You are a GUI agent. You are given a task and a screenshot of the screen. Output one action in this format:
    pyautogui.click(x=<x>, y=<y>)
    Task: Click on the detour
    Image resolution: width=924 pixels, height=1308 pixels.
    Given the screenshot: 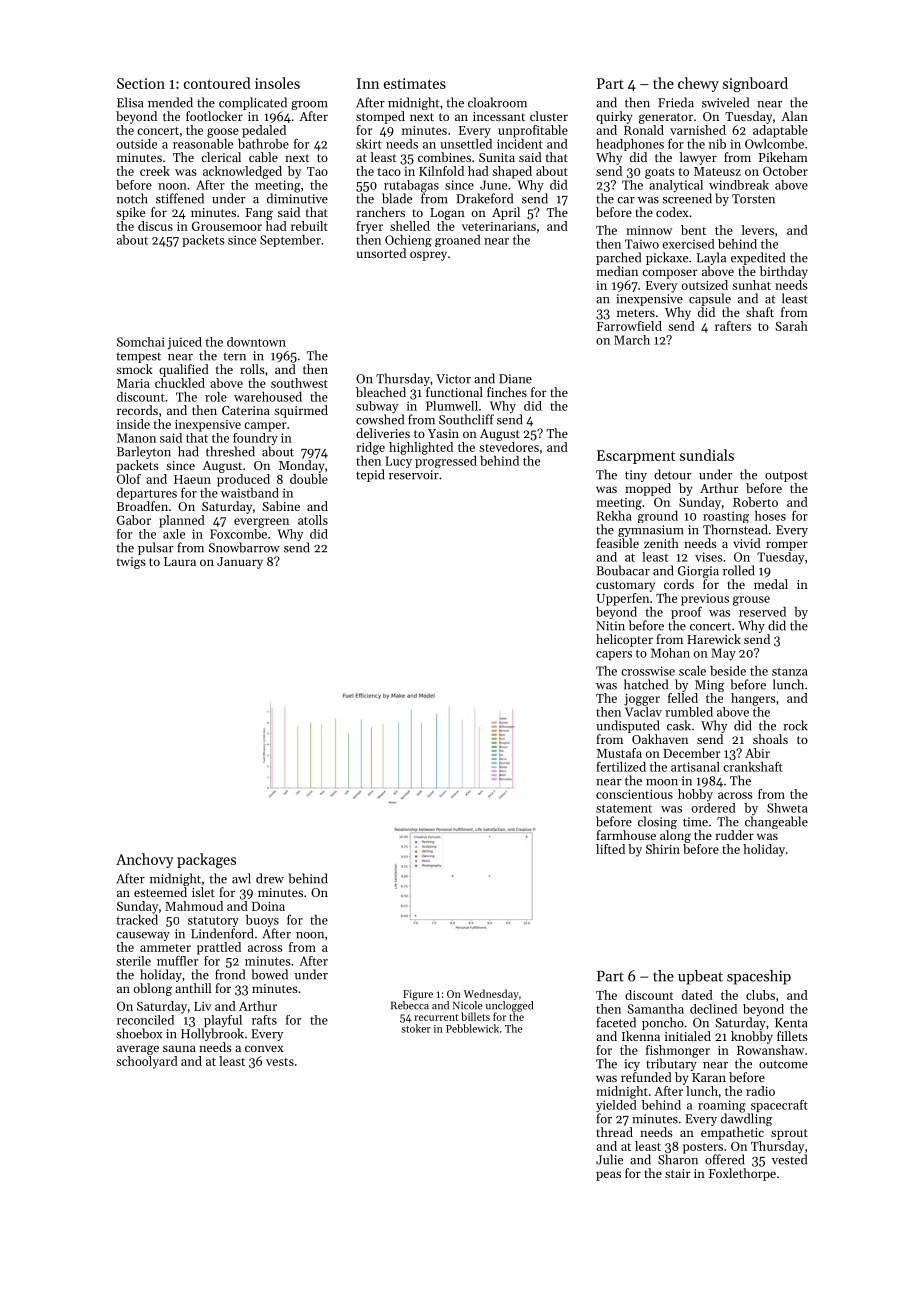 What is the action you would take?
    pyautogui.click(x=672, y=474)
